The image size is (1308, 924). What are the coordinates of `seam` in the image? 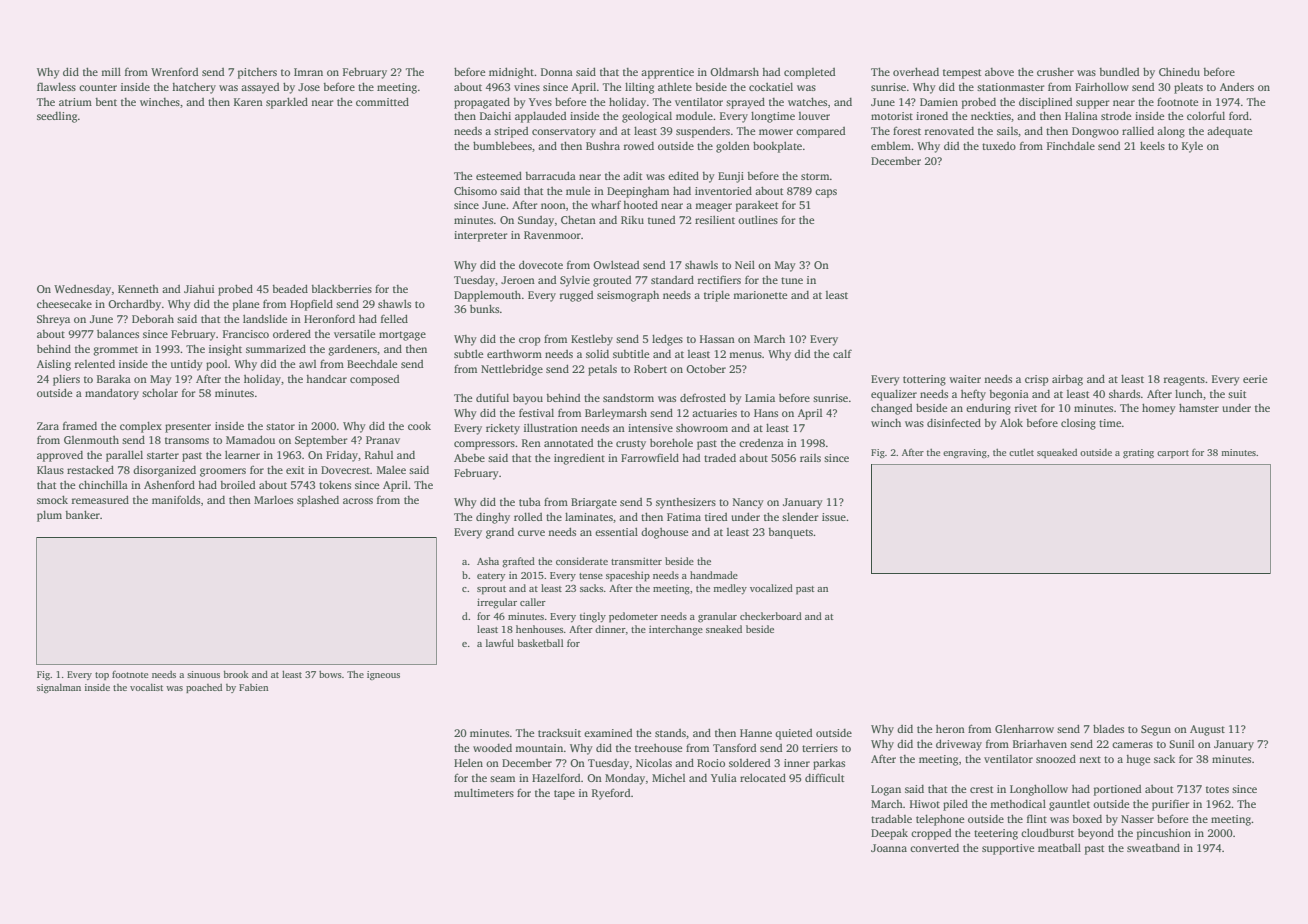 It's located at (502, 779).
